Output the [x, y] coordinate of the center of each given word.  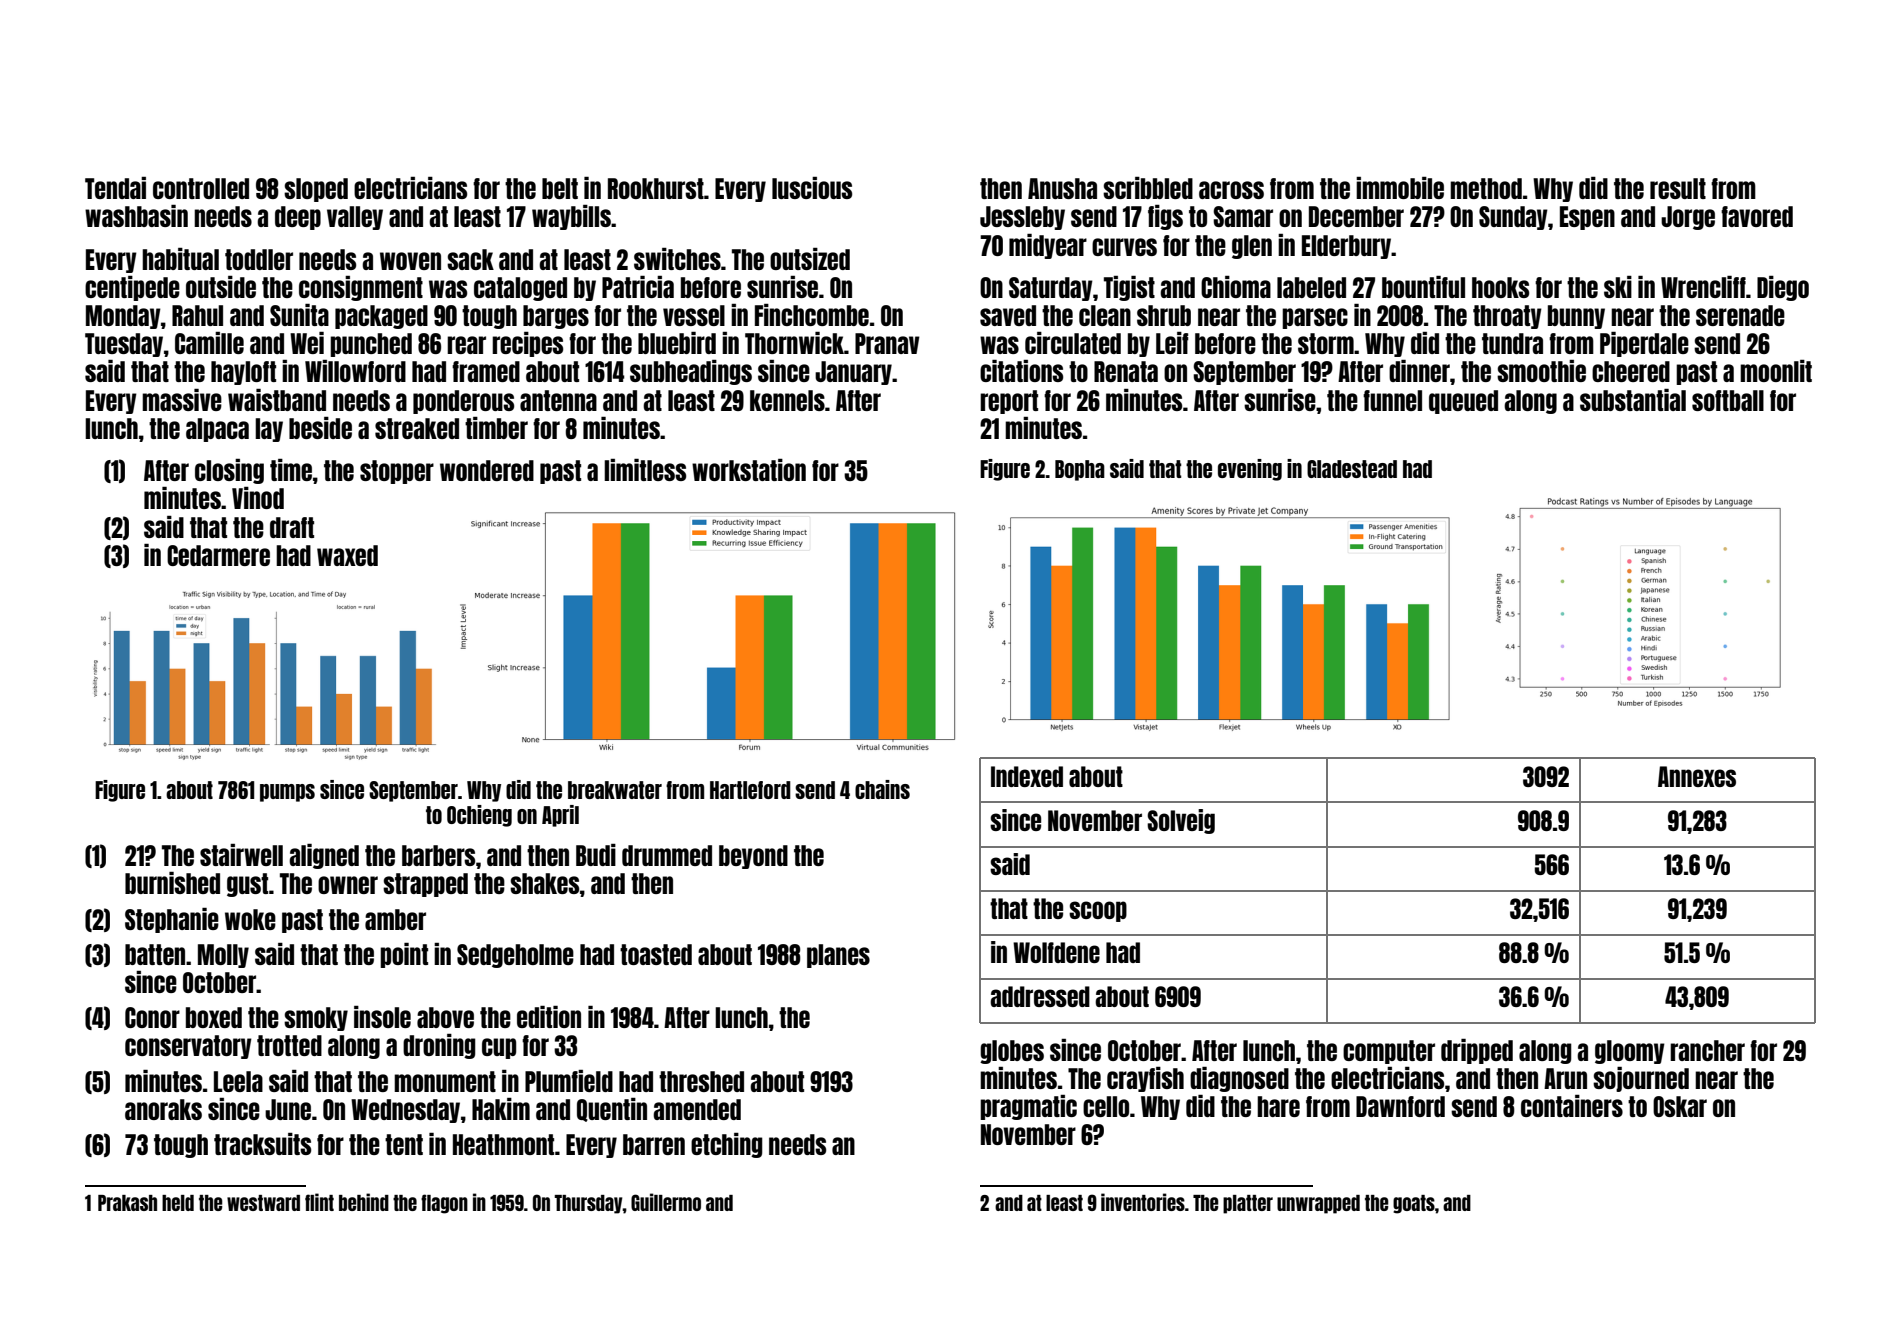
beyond [753, 857]
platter [1248, 1204]
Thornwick [794, 343]
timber [496, 428]
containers [1572, 1106]
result [1678, 188]
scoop [1098, 911]
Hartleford [750, 790]
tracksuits [262, 1144]
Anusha [1062, 188]
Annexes [1697, 776]
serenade [1740, 315]
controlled [201, 188]
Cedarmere [218, 555]
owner [348, 885]
